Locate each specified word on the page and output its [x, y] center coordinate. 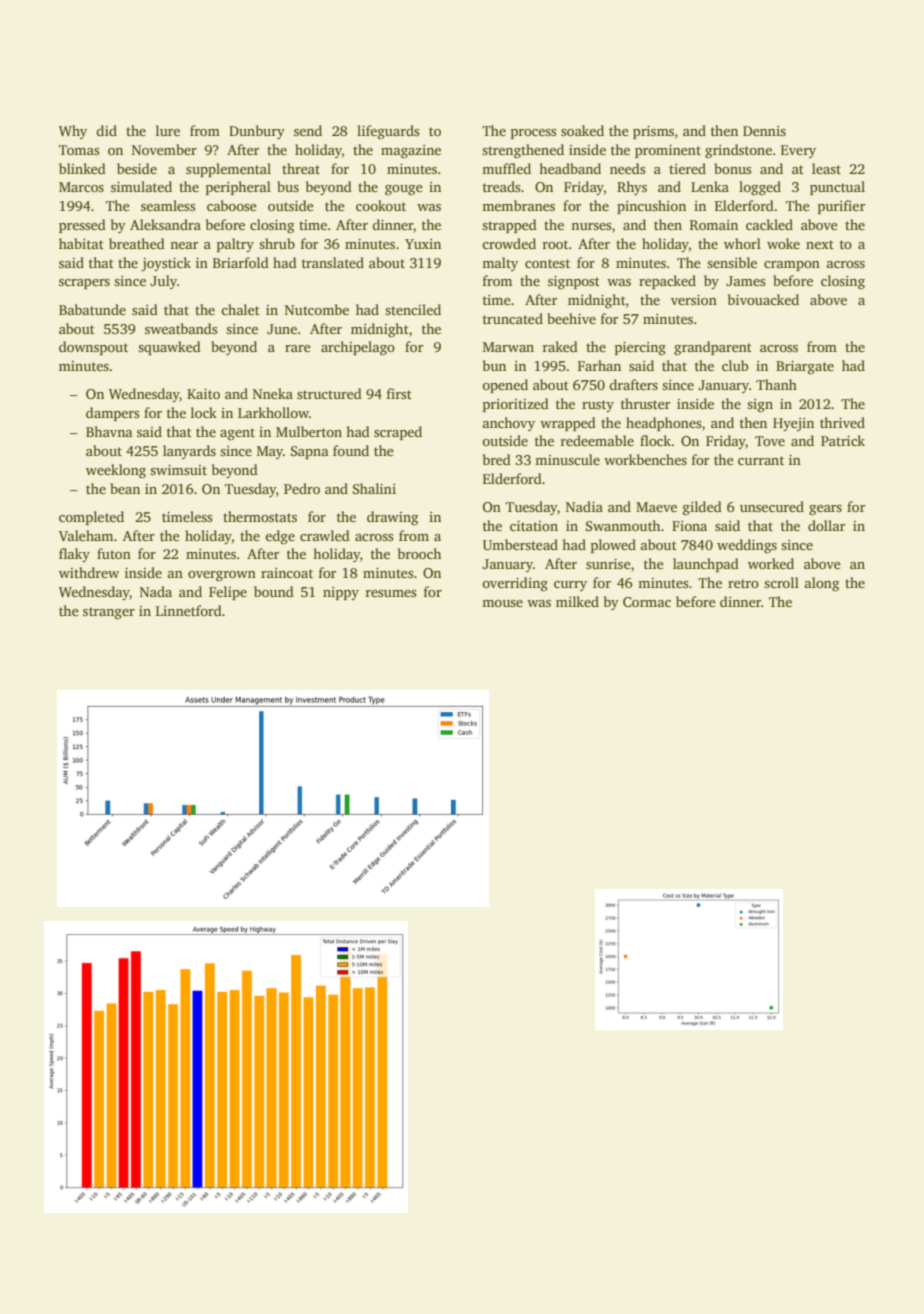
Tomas [79, 150]
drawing [392, 518]
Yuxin [423, 244]
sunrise [608, 564]
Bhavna [109, 431]
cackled [769, 224]
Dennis [764, 131]
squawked [169, 348]
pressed [82, 226]
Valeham [86, 535]
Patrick [843, 440]
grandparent [713, 348]
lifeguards [388, 132]
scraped [398, 433]
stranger [109, 613]
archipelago [358, 348]
